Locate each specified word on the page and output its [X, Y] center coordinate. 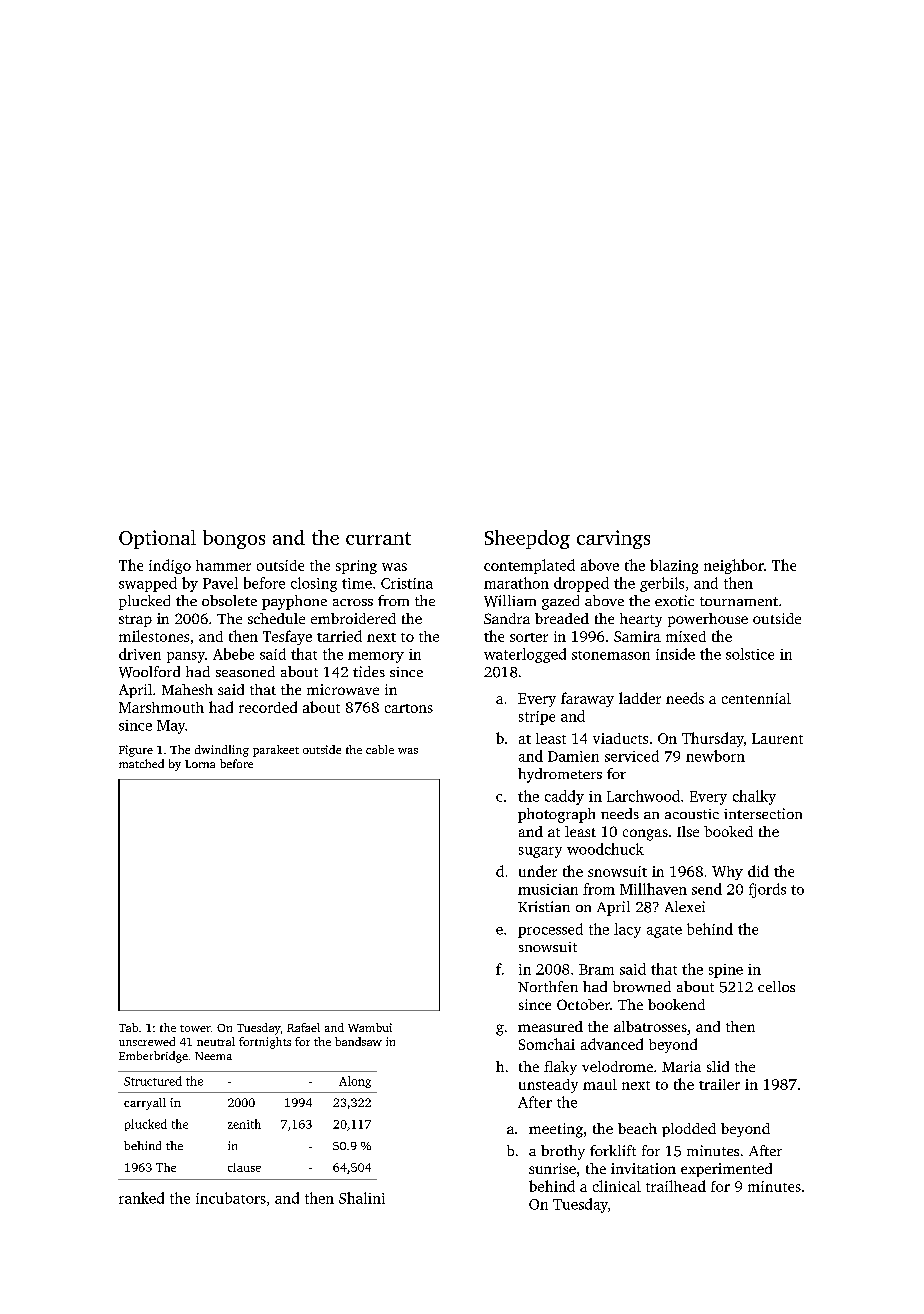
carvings [613, 539]
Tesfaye [287, 637]
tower [195, 1028]
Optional [157, 539]
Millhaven [653, 889]
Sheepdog [527, 539]
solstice [750, 654]
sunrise [552, 1168]
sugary [540, 852]
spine [726, 971]
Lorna [200, 764]
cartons [409, 708]
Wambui [370, 1027]
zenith [244, 1124]
